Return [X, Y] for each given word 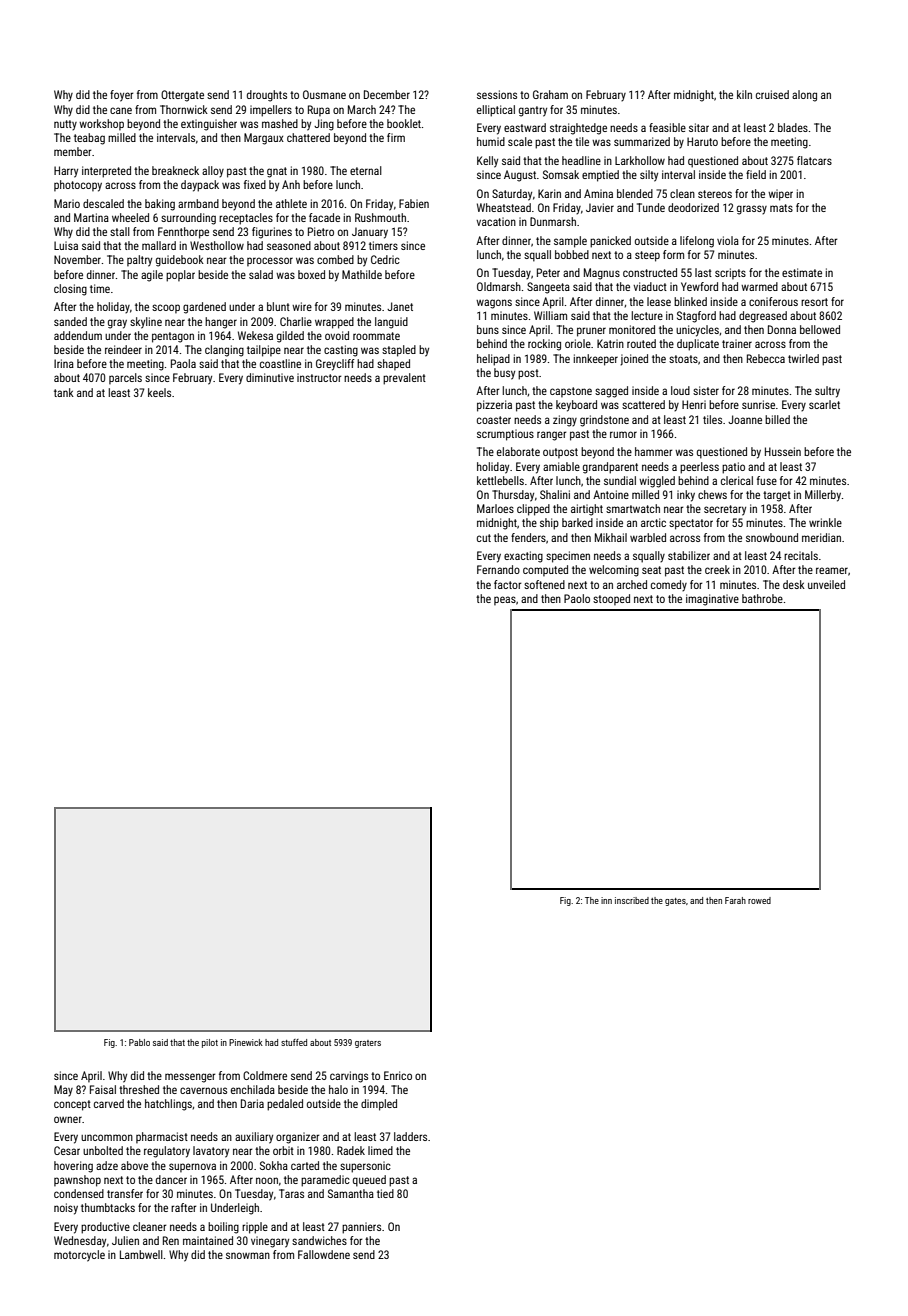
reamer [832, 570]
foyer [122, 96]
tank [64, 392]
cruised [772, 94]
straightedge [578, 129]
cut [484, 538]
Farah [735, 900]
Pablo [139, 1042]
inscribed [632, 900]
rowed [759, 900]
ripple [255, 1228]
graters [368, 1044]
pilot [210, 1043]
